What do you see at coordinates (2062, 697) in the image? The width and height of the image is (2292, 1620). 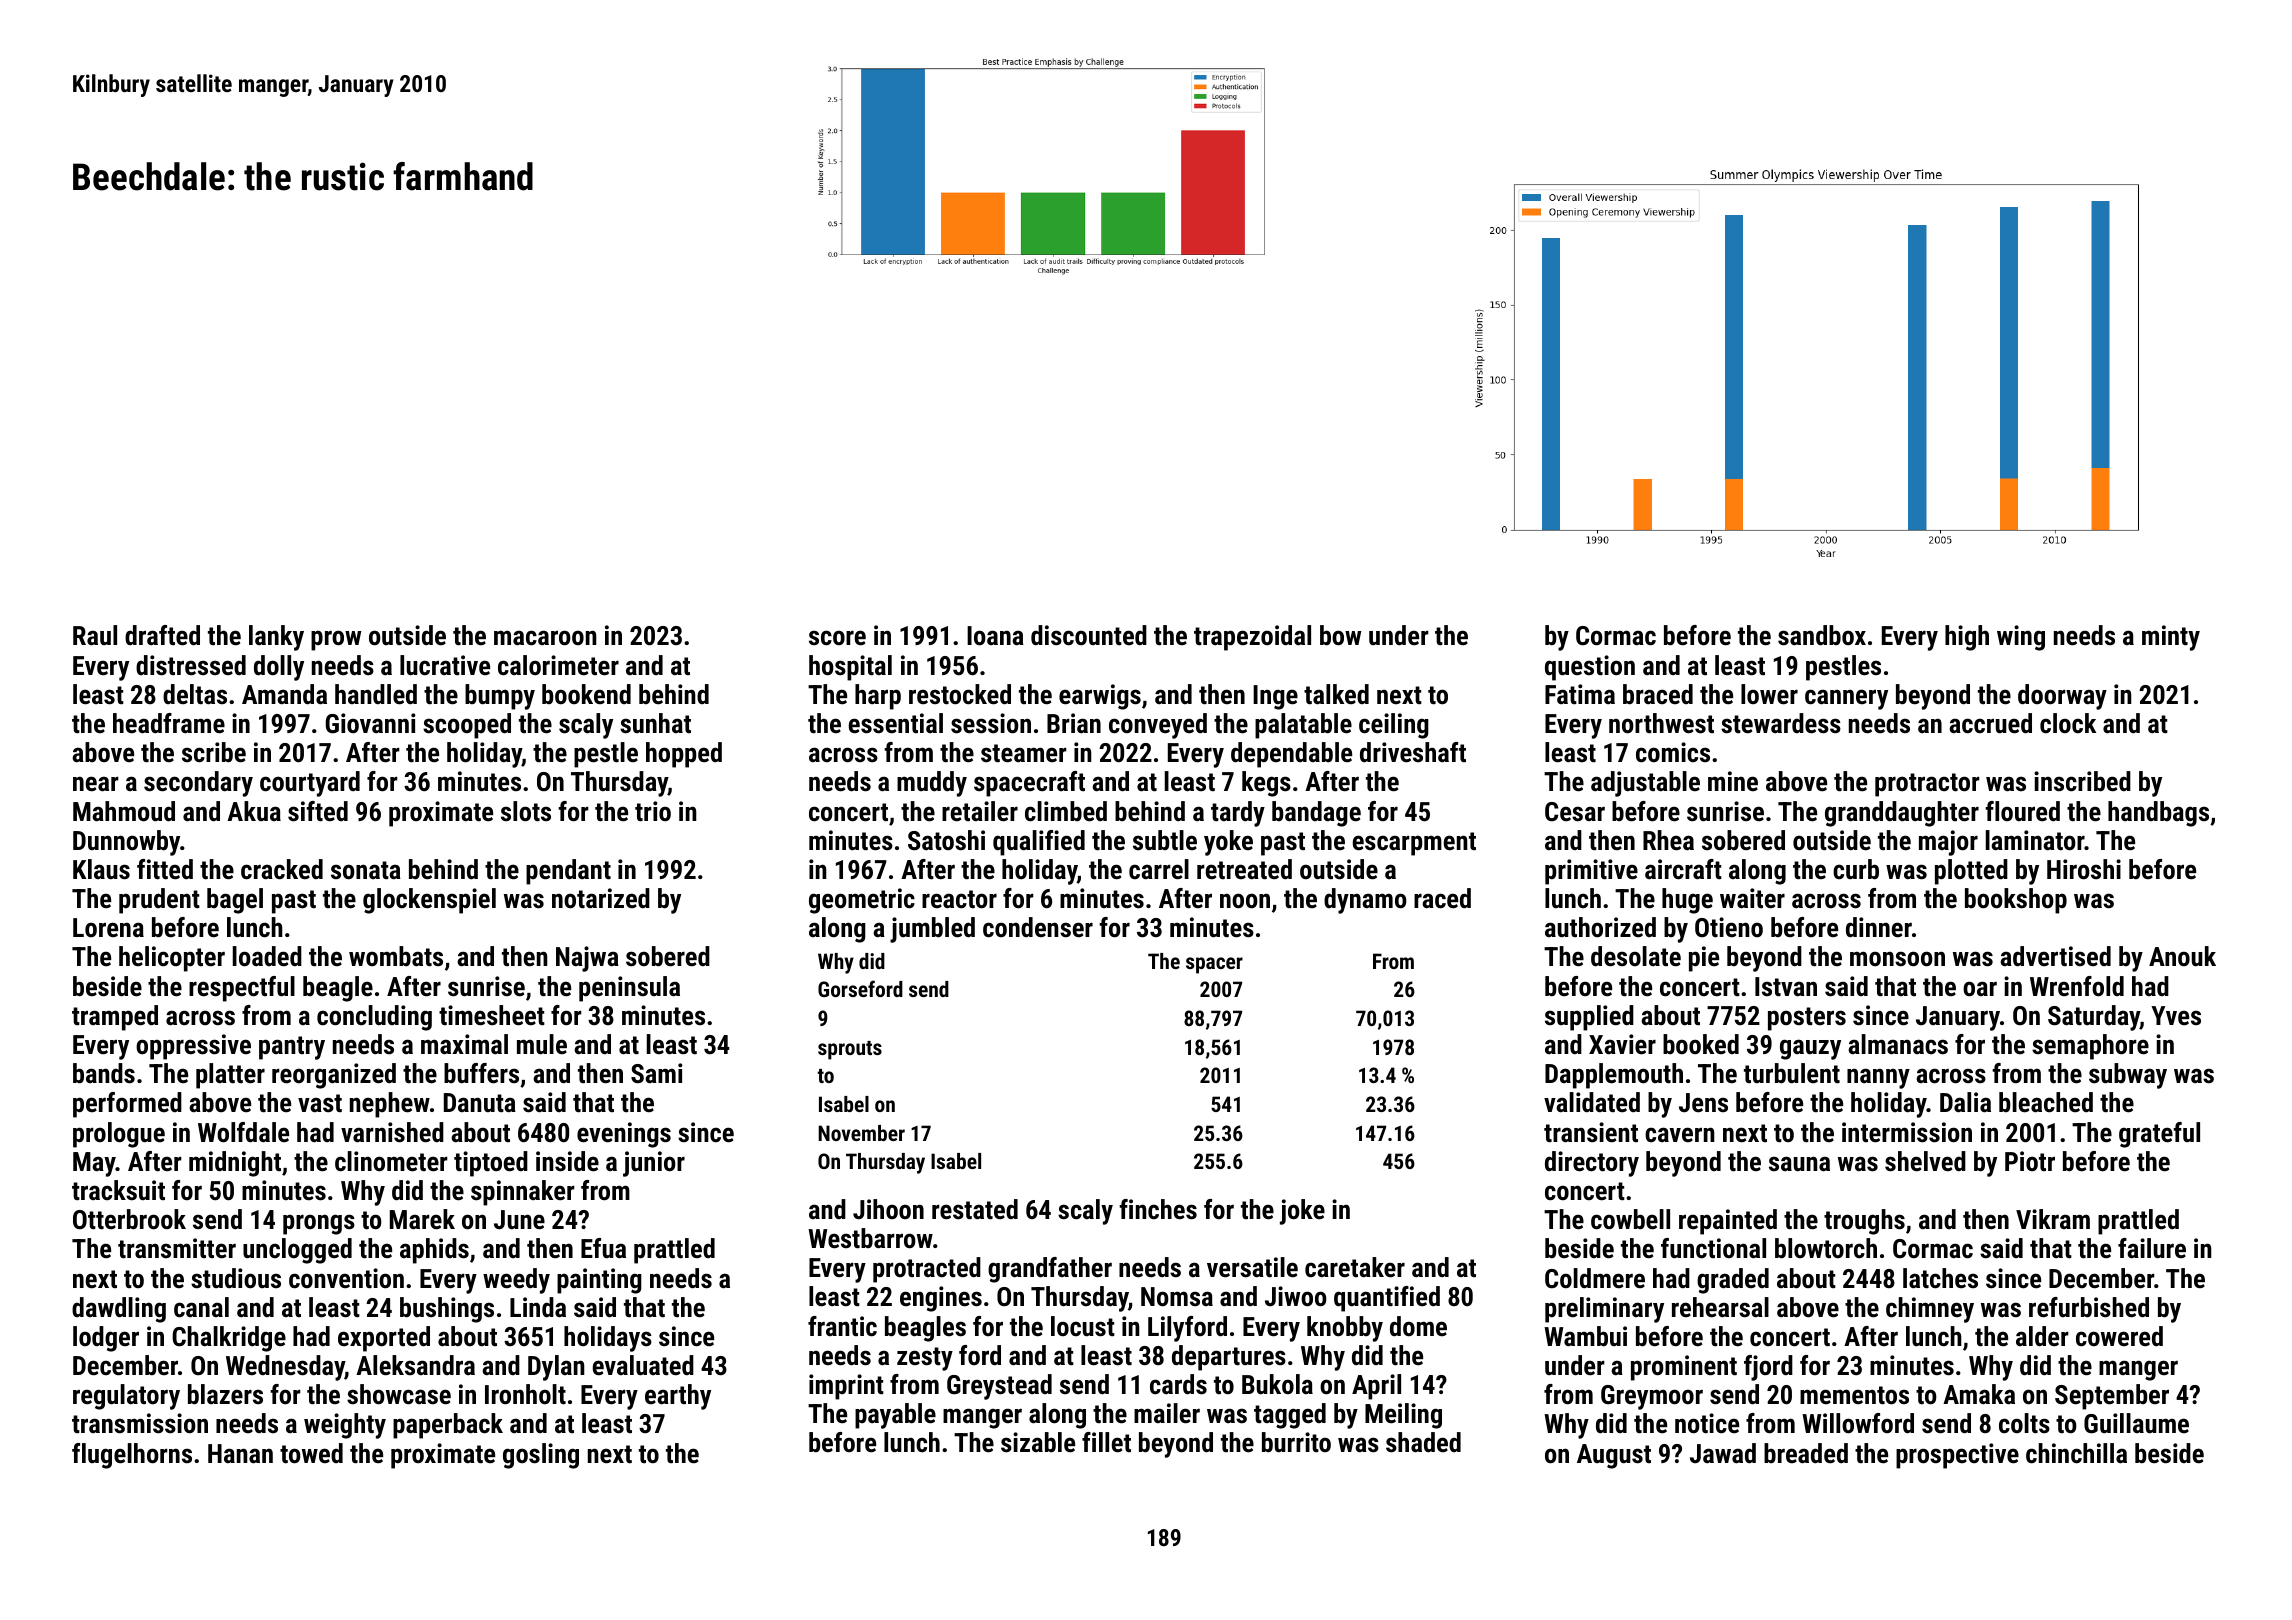 I see `doorway` at bounding box center [2062, 697].
